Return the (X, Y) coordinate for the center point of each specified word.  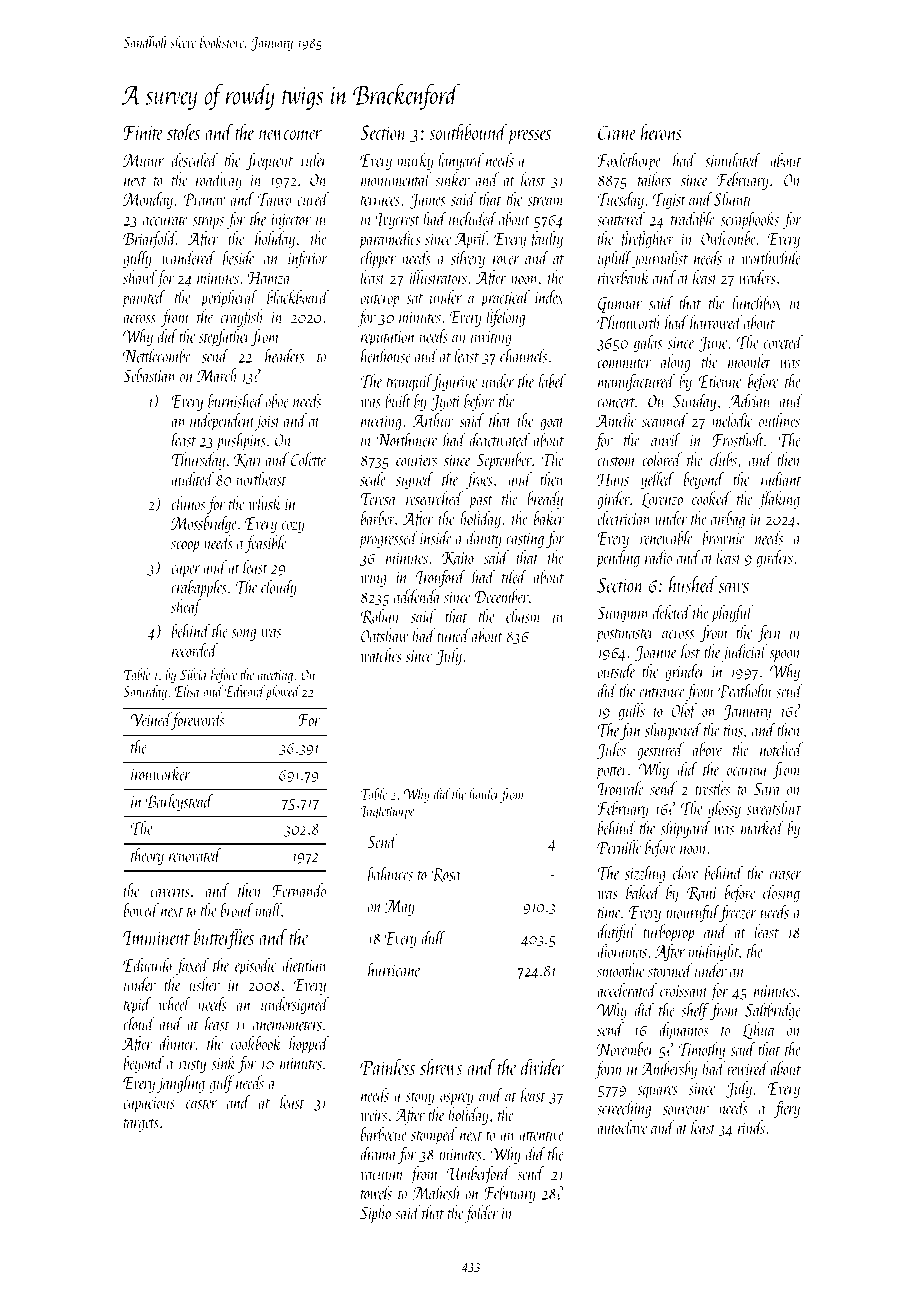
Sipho (375, 1214)
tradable (693, 218)
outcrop (379, 301)
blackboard (298, 297)
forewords (198, 721)
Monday (148, 200)
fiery (787, 1109)
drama (378, 1153)
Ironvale (620, 788)
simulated (733, 160)
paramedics (390, 240)
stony (420, 1098)
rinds (751, 1127)
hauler (484, 794)
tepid (137, 1006)
